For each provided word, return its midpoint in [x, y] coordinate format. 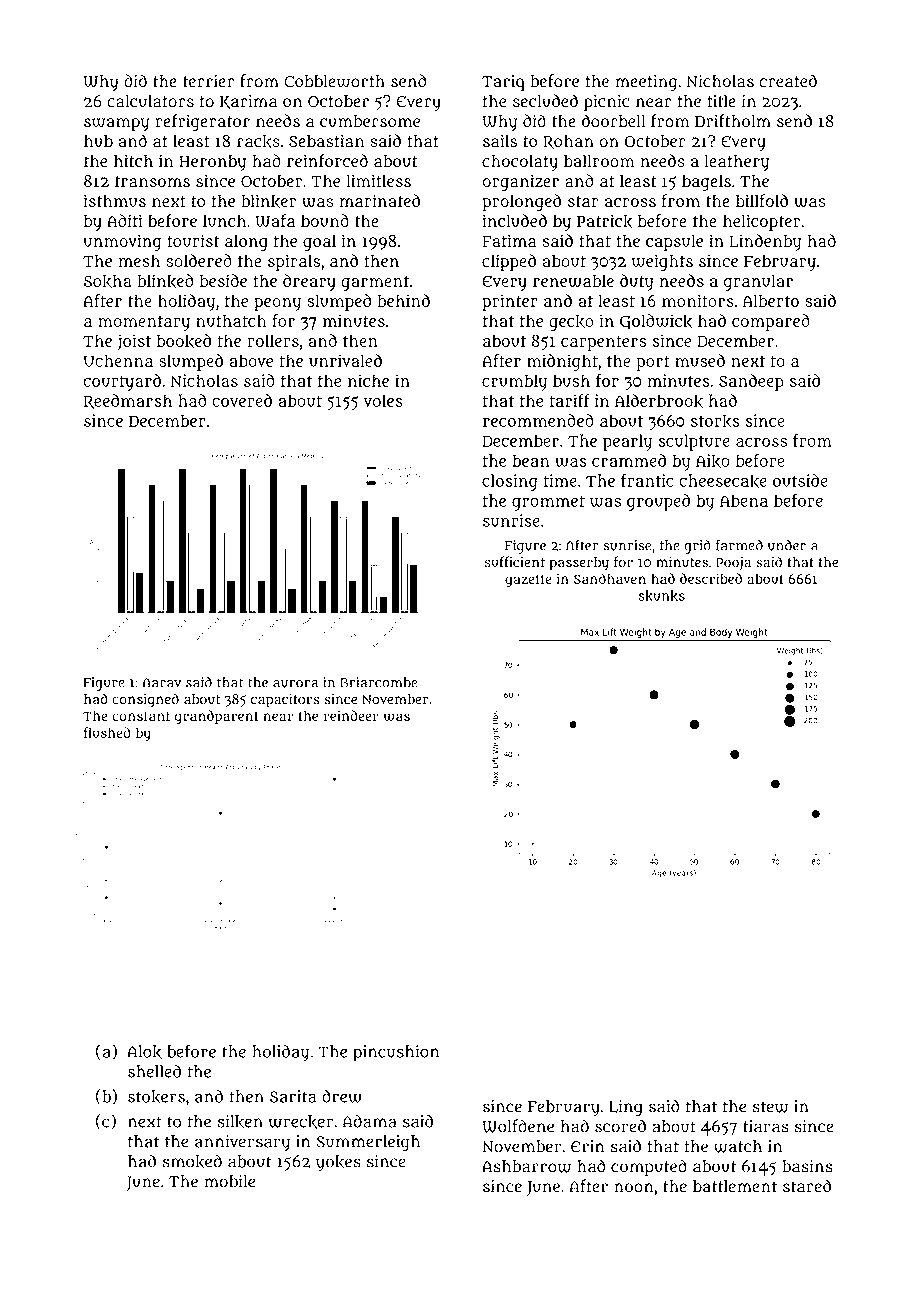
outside [800, 480]
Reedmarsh [128, 401]
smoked [192, 1161]
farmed [739, 545]
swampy [116, 124]
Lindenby [765, 242]
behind [403, 300]
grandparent [217, 717]
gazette [528, 581]
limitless [378, 180]
